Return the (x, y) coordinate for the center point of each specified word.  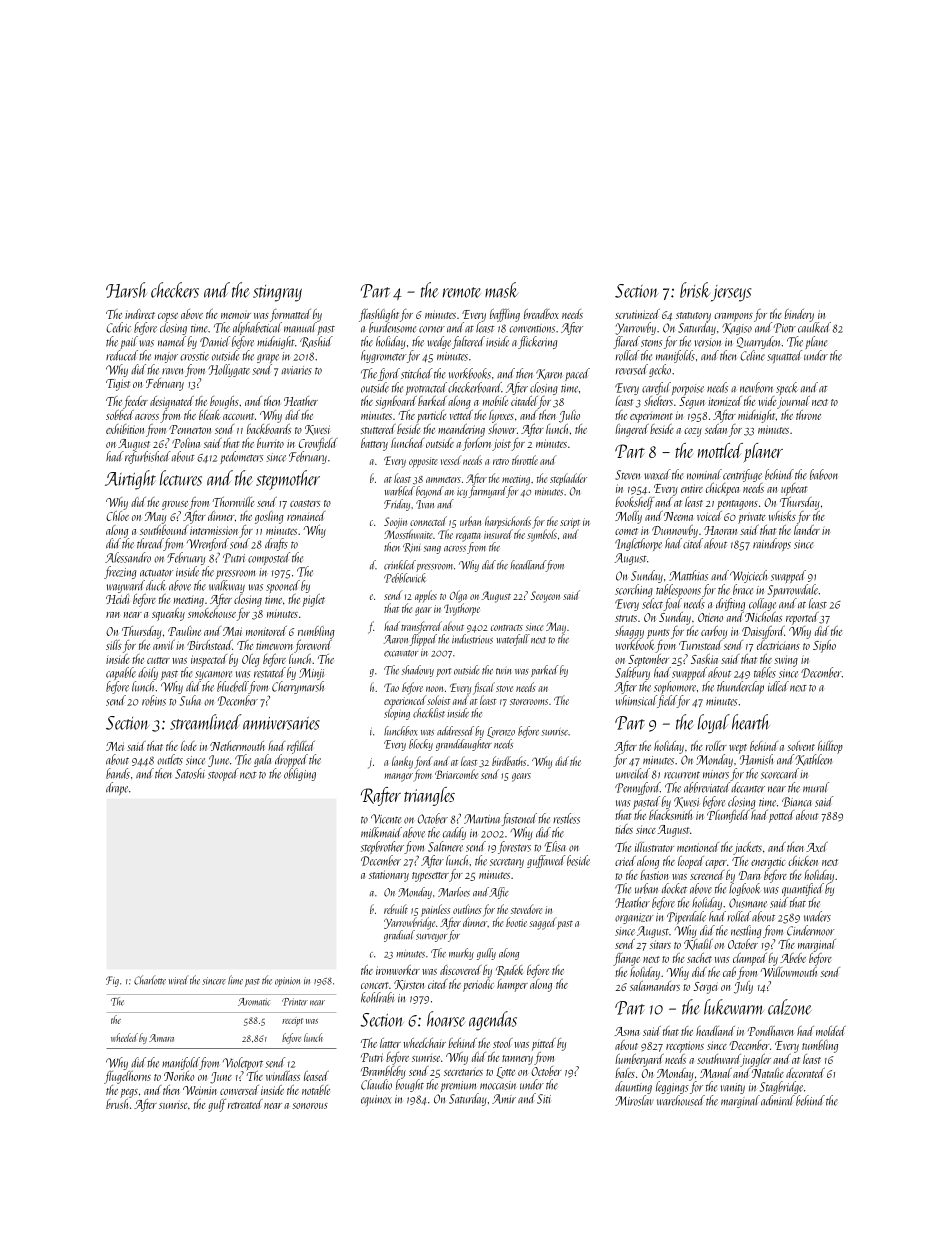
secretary (507, 863)
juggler (756, 1060)
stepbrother (382, 847)
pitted (544, 1044)
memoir (236, 314)
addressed (455, 731)
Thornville (233, 502)
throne (808, 415)
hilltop (830, 747)
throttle (525, 460)
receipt (292, 1022)
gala (262, 760)
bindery (799, 315)
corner (432, 329)
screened (707, 875)
